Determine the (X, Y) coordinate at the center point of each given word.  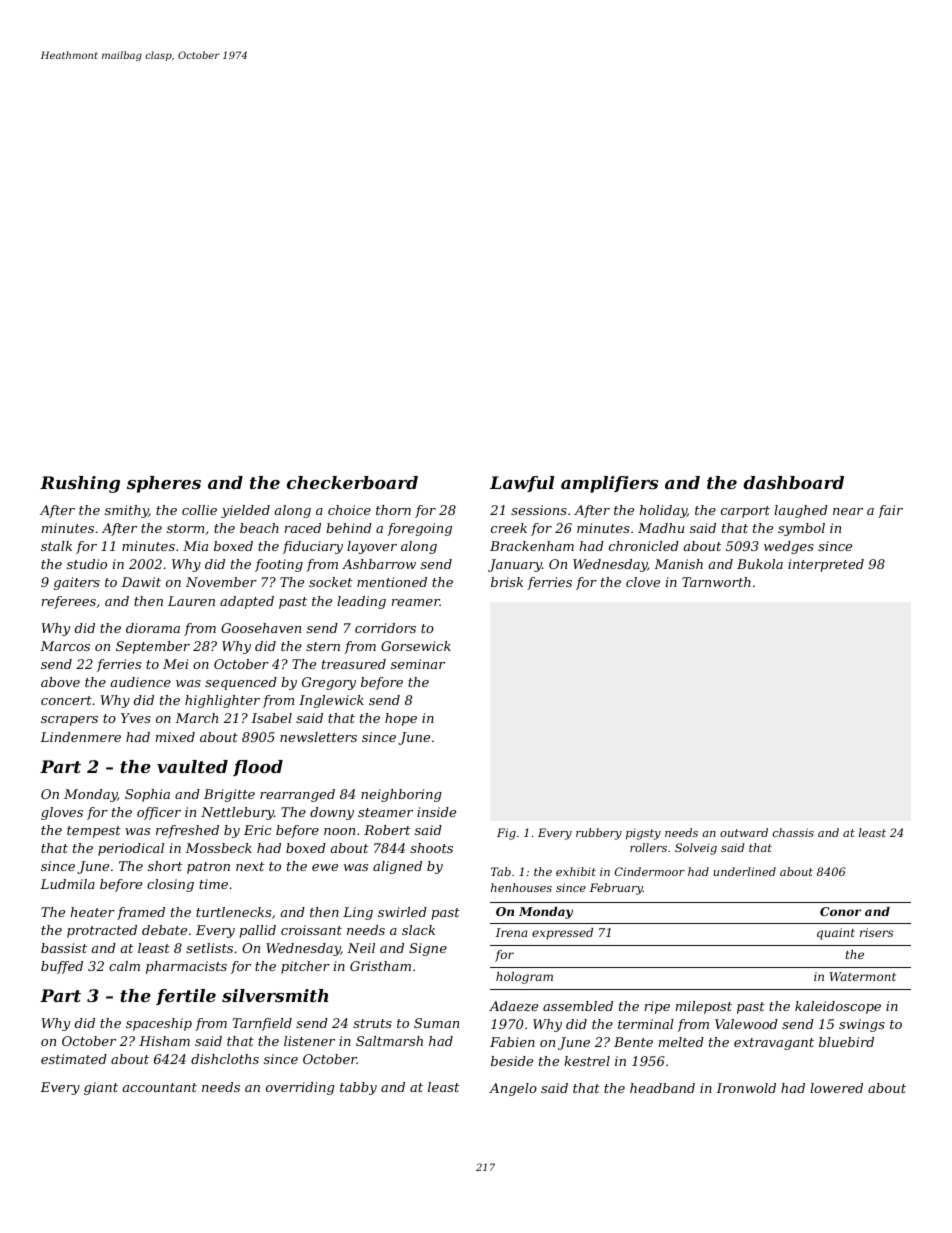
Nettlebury (237, 813)
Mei (175, 664)
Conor (840, 911)
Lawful (522, 484)
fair (890, 511)
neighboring (401, 795)
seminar (418, 664)
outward (744, 832)
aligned (397, 867)
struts (372, 1023)
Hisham (164, 1041)
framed (141, 913)
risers (876, 932)
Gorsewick (416, 646)
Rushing (80, 484)
